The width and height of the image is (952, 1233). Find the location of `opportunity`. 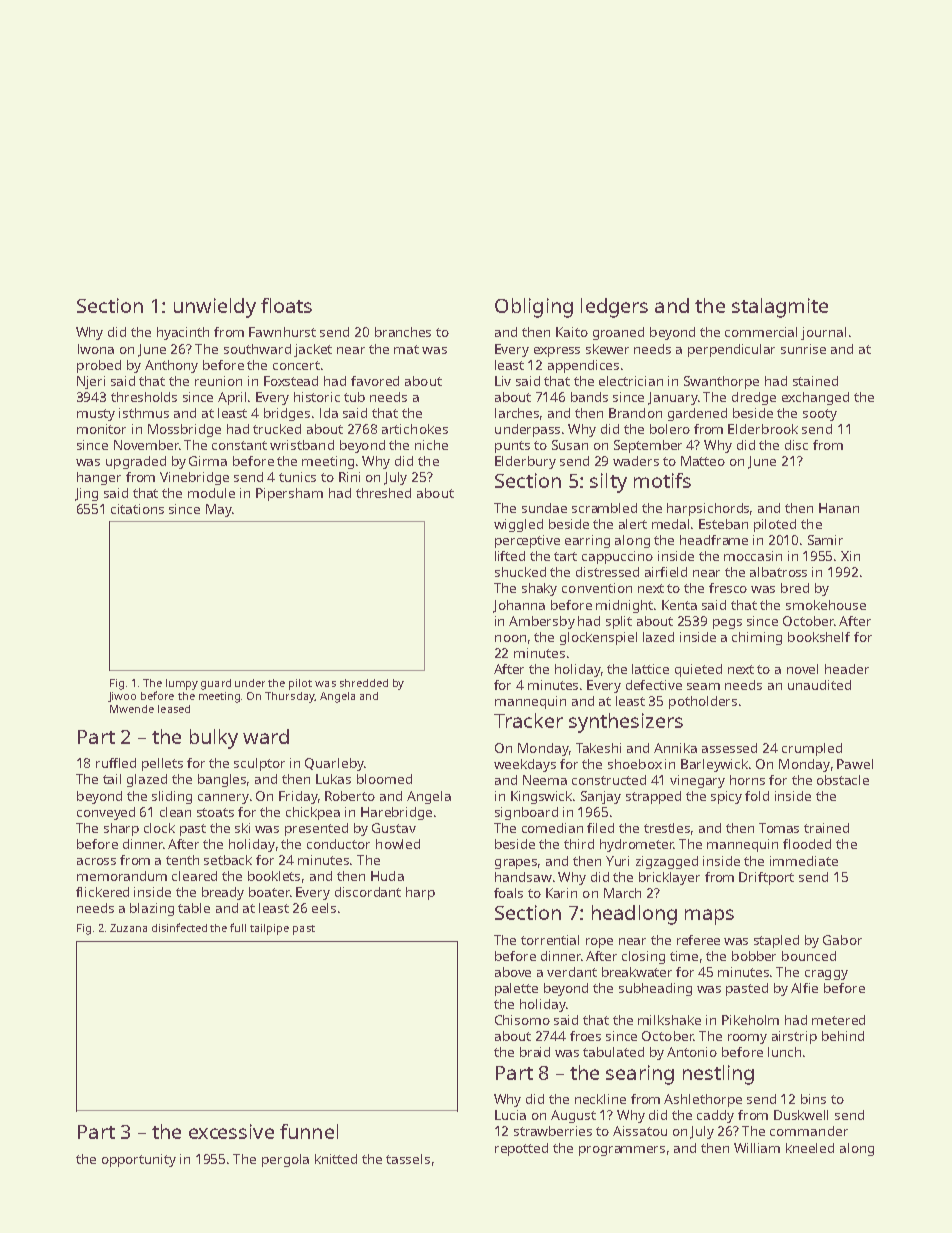

opportunity is located at coordinates (139, 1160).
